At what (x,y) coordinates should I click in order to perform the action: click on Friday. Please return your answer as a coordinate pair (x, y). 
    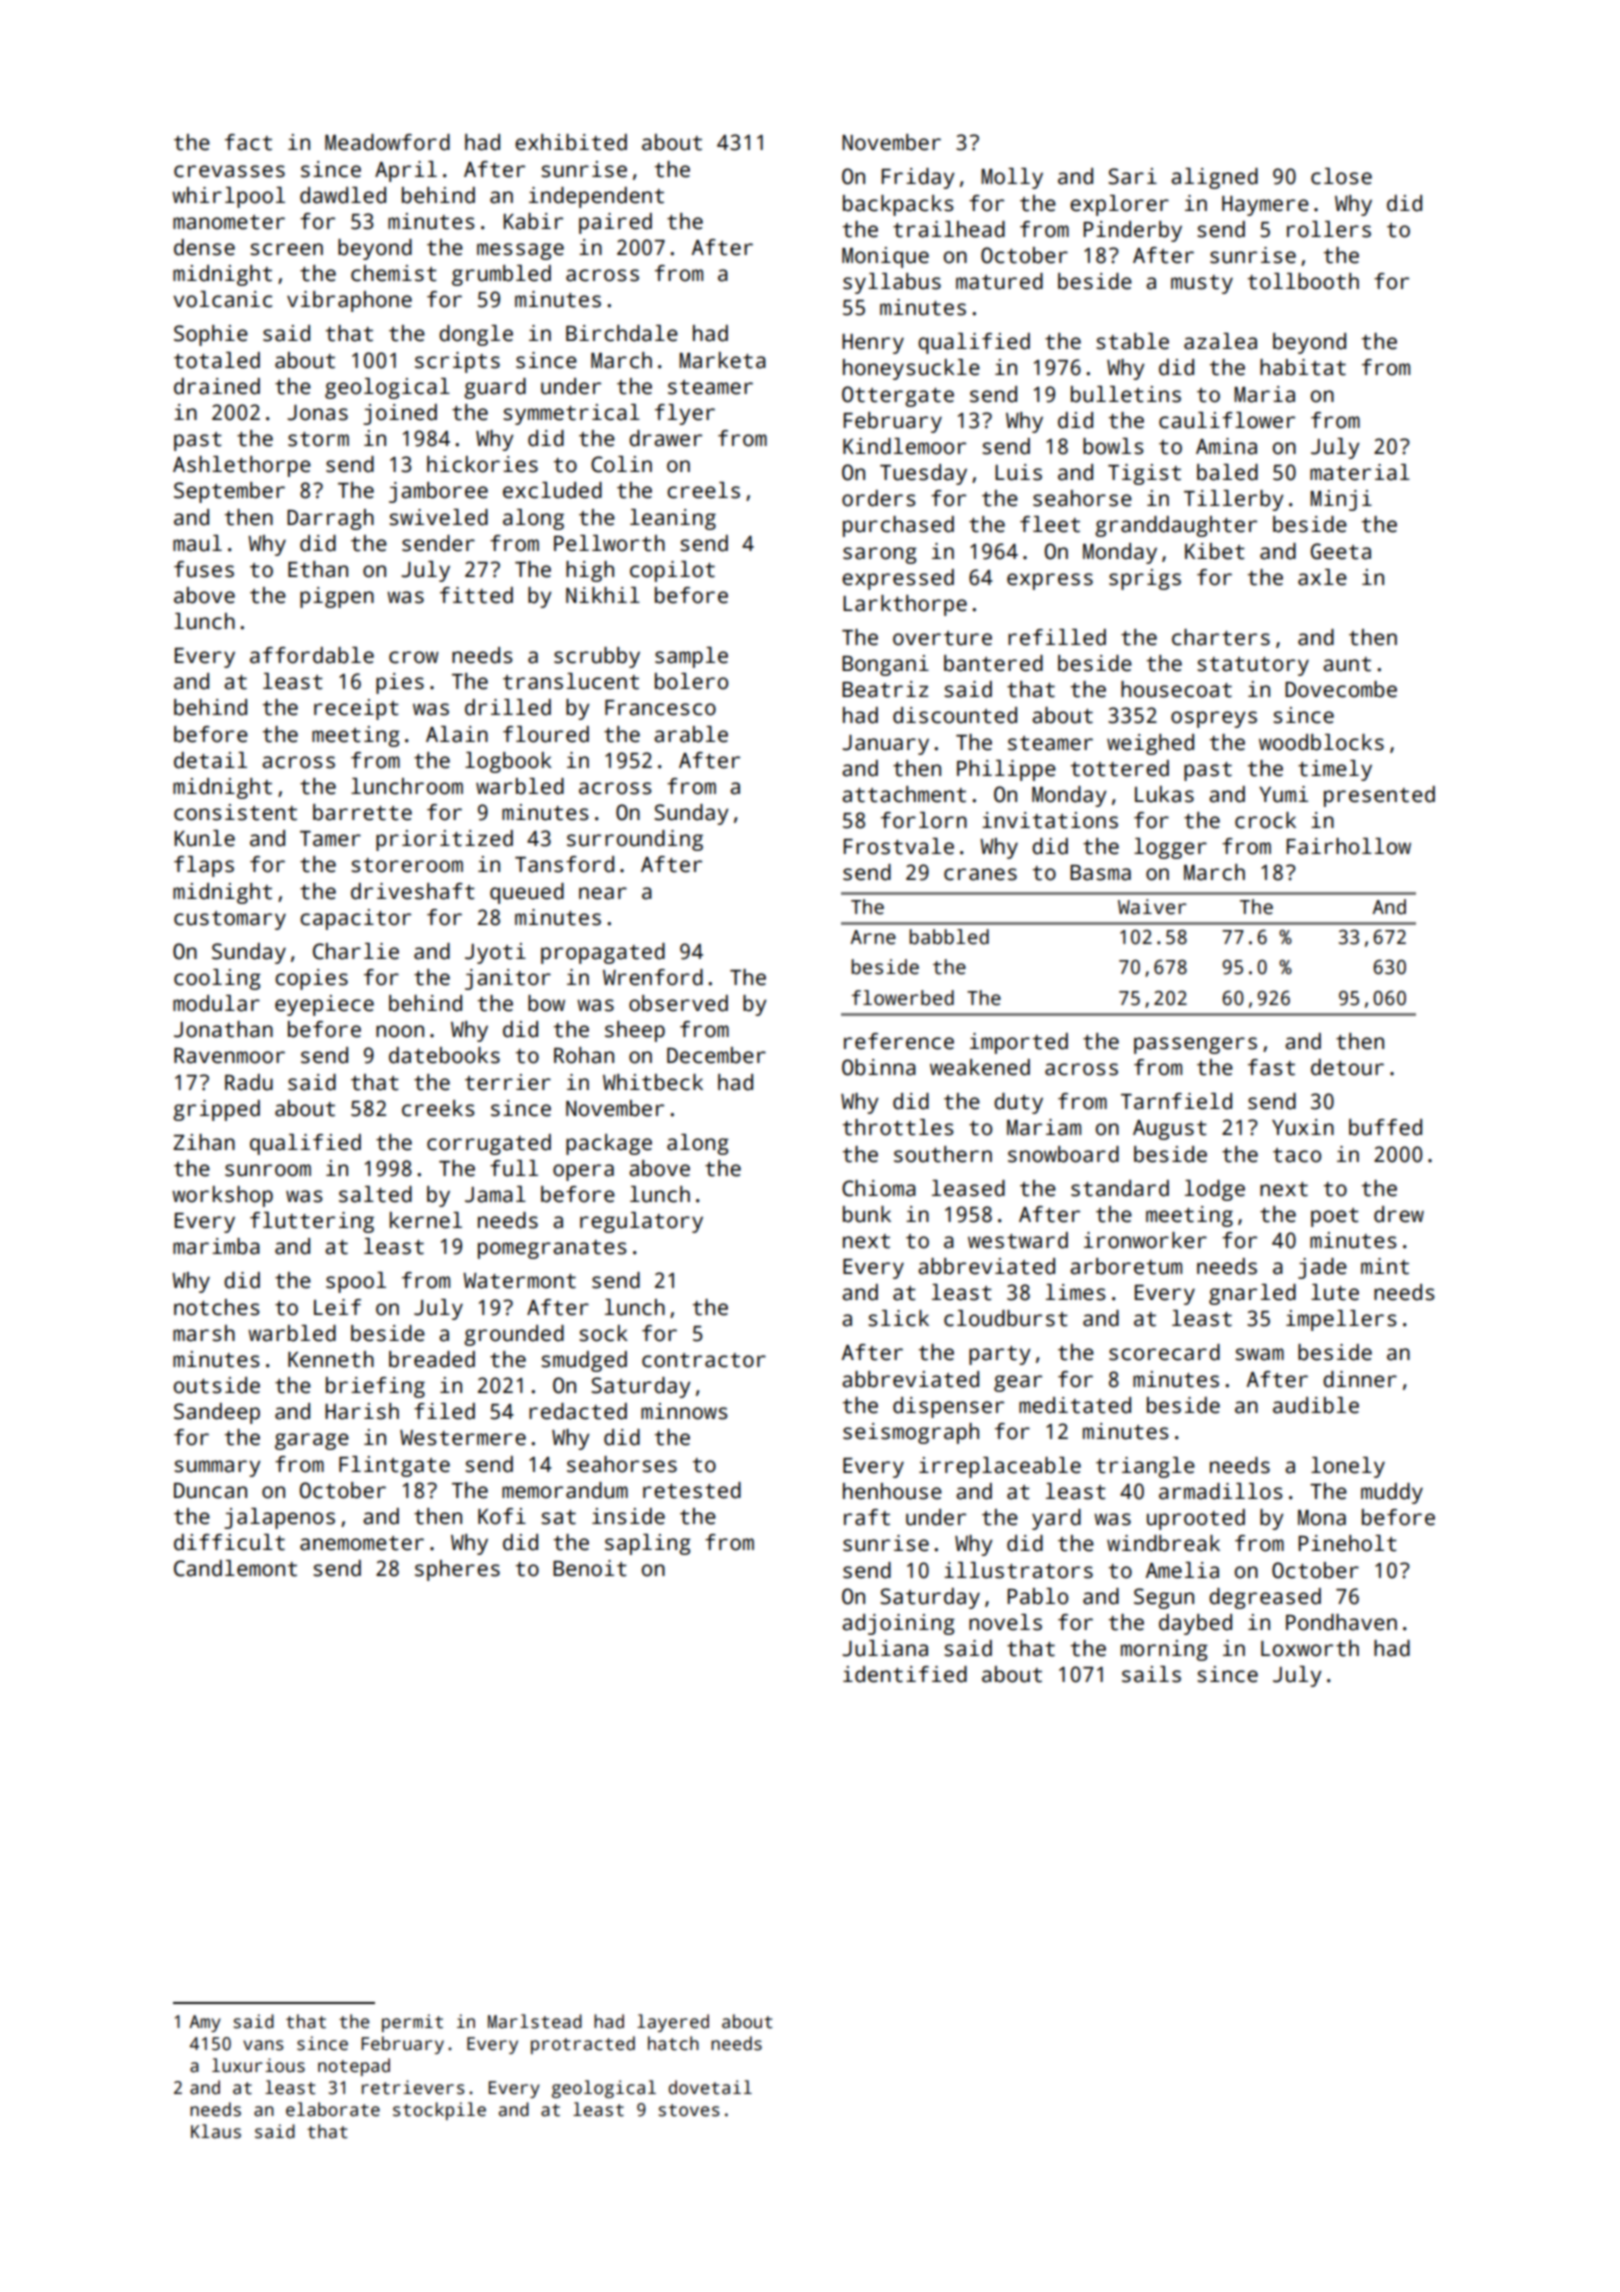
    Looking at the image, I should click on (918, 178).
